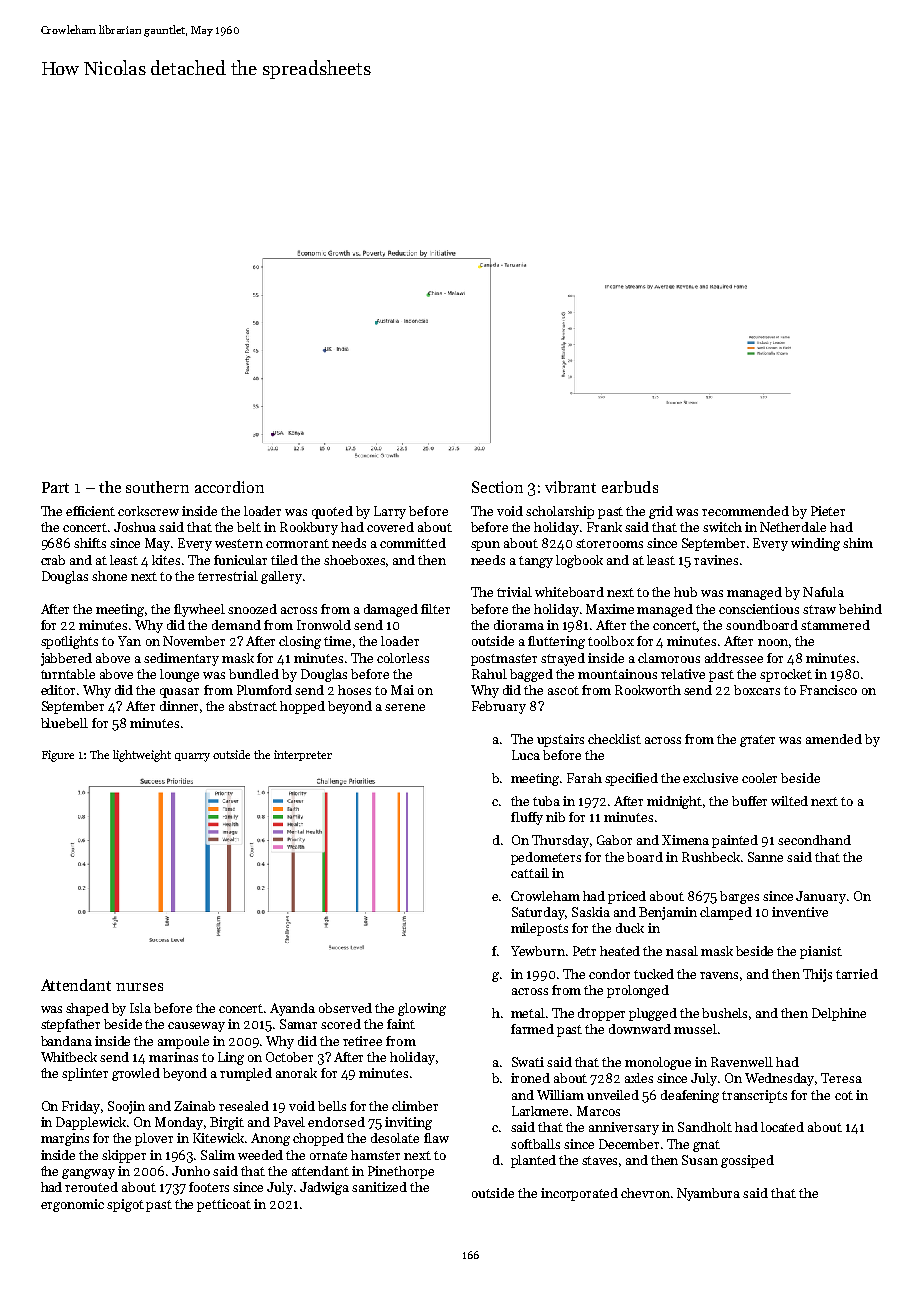 This screenshot has height=1308, width=924. Describe the element at coordinates (841, 1078) in the screenshot. I see `Teresa` at that location.
